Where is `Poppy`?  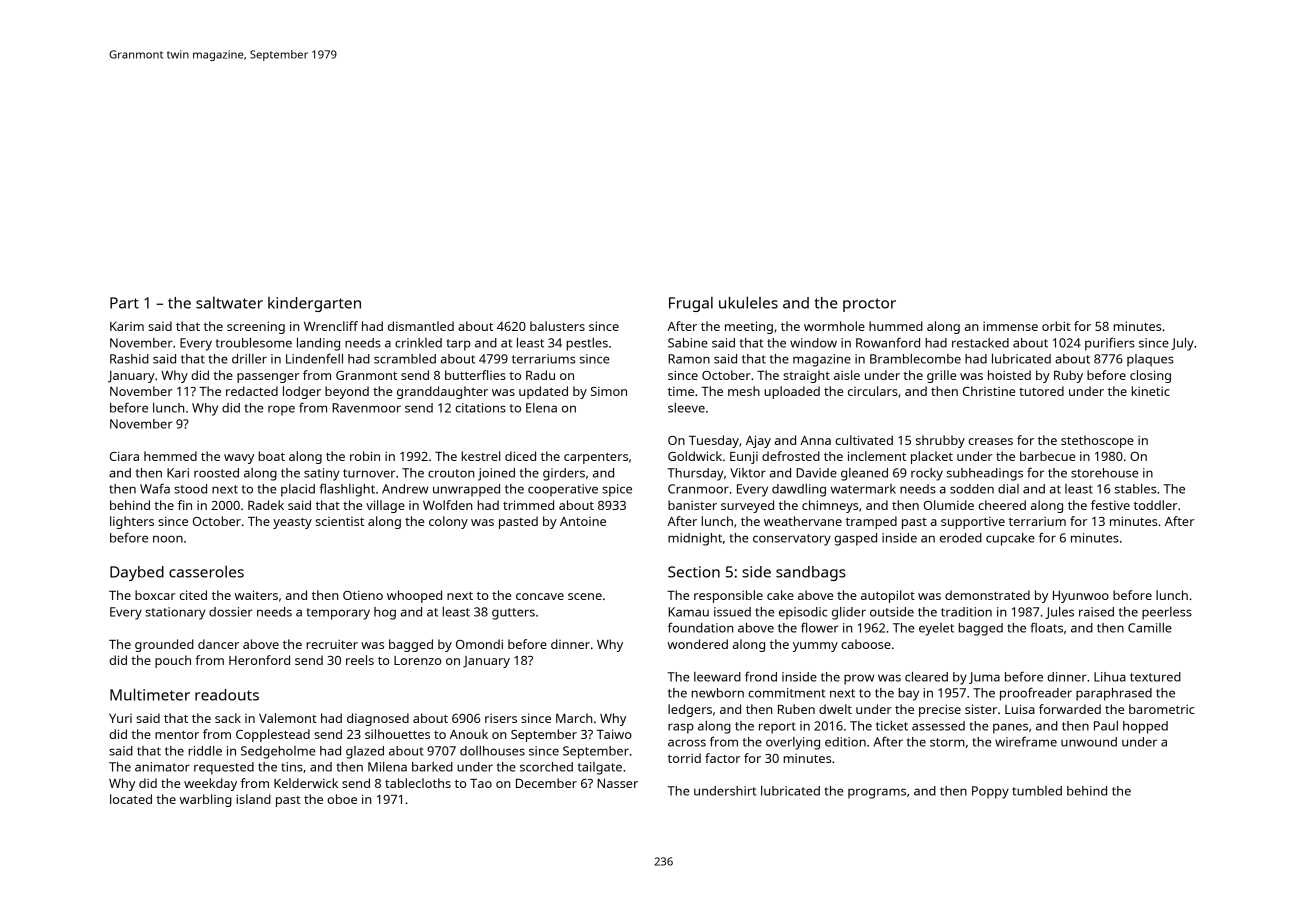
Poppy is located at coordinates (990, 792).
